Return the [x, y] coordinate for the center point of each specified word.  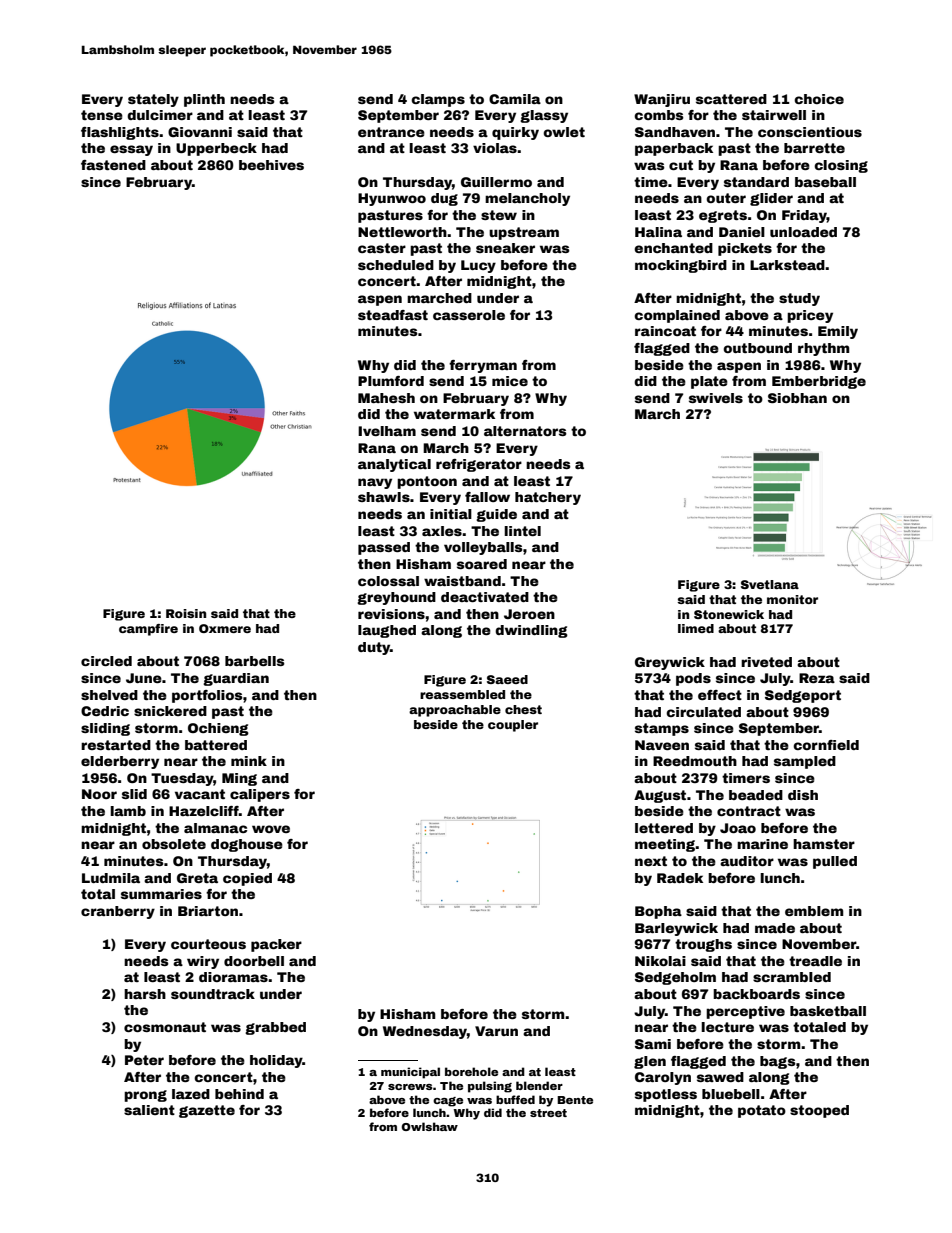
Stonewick [729, 614]
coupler [513, 726]
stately [153, 100]
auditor [747, 861]
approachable [455, 711]
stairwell [774, 115]
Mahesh [386, 398]
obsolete [174, 844]
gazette [207, 1111]
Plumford [391, 381]
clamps [438, 100]
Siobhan [797, 398]
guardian [236, 679]
